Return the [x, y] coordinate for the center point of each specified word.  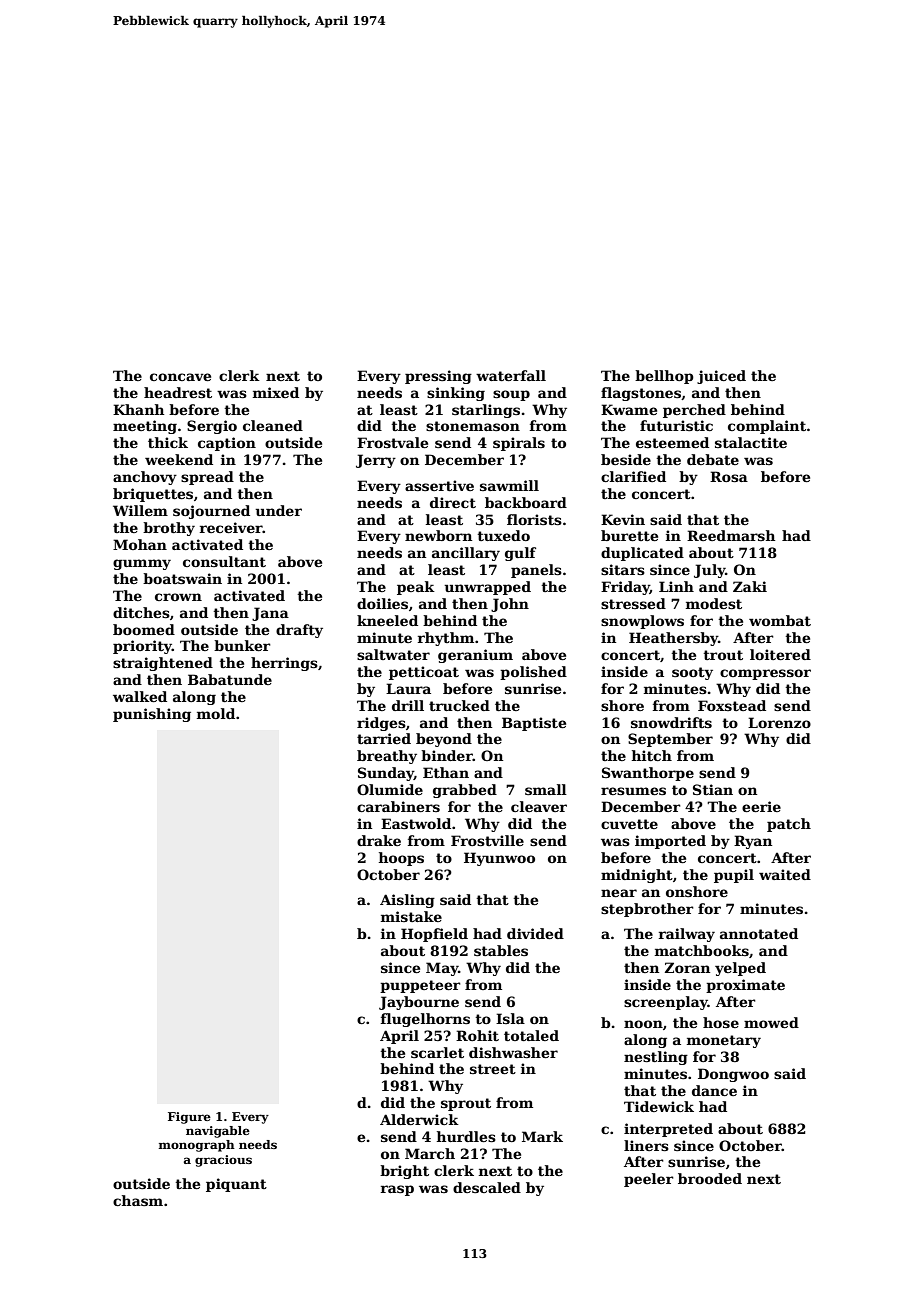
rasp [397, 1190]
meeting [145, 427]
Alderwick [419, 1119]
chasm [138, 1200]
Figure [189, 1118]
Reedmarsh [731, 535]
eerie [761, 806]
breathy [387, 757]
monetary [724, 1041]
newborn [438, 535]
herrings [284, 664]
